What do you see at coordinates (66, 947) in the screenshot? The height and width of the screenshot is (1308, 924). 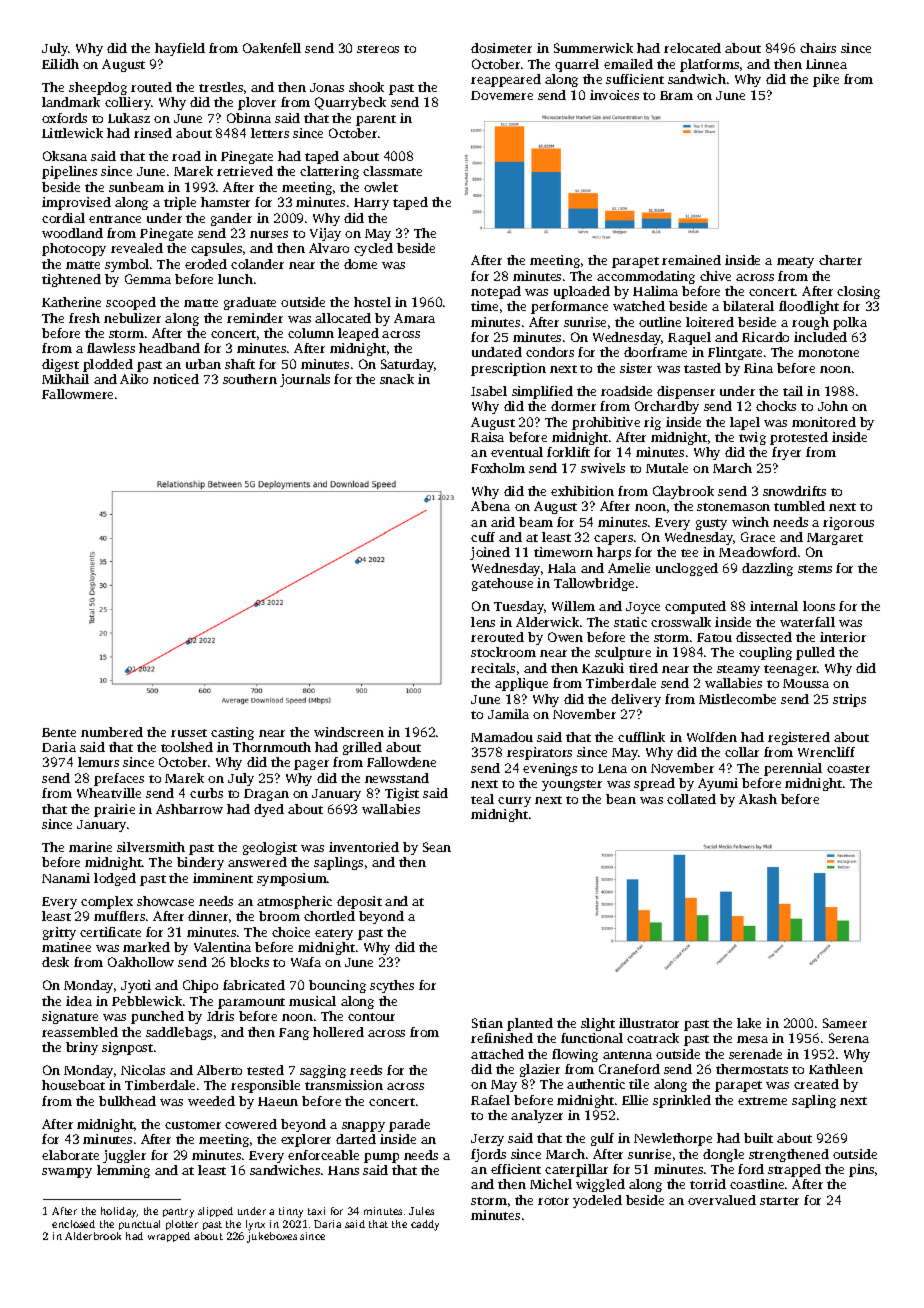 I see `matinee` at bounding box center [66, 947].
